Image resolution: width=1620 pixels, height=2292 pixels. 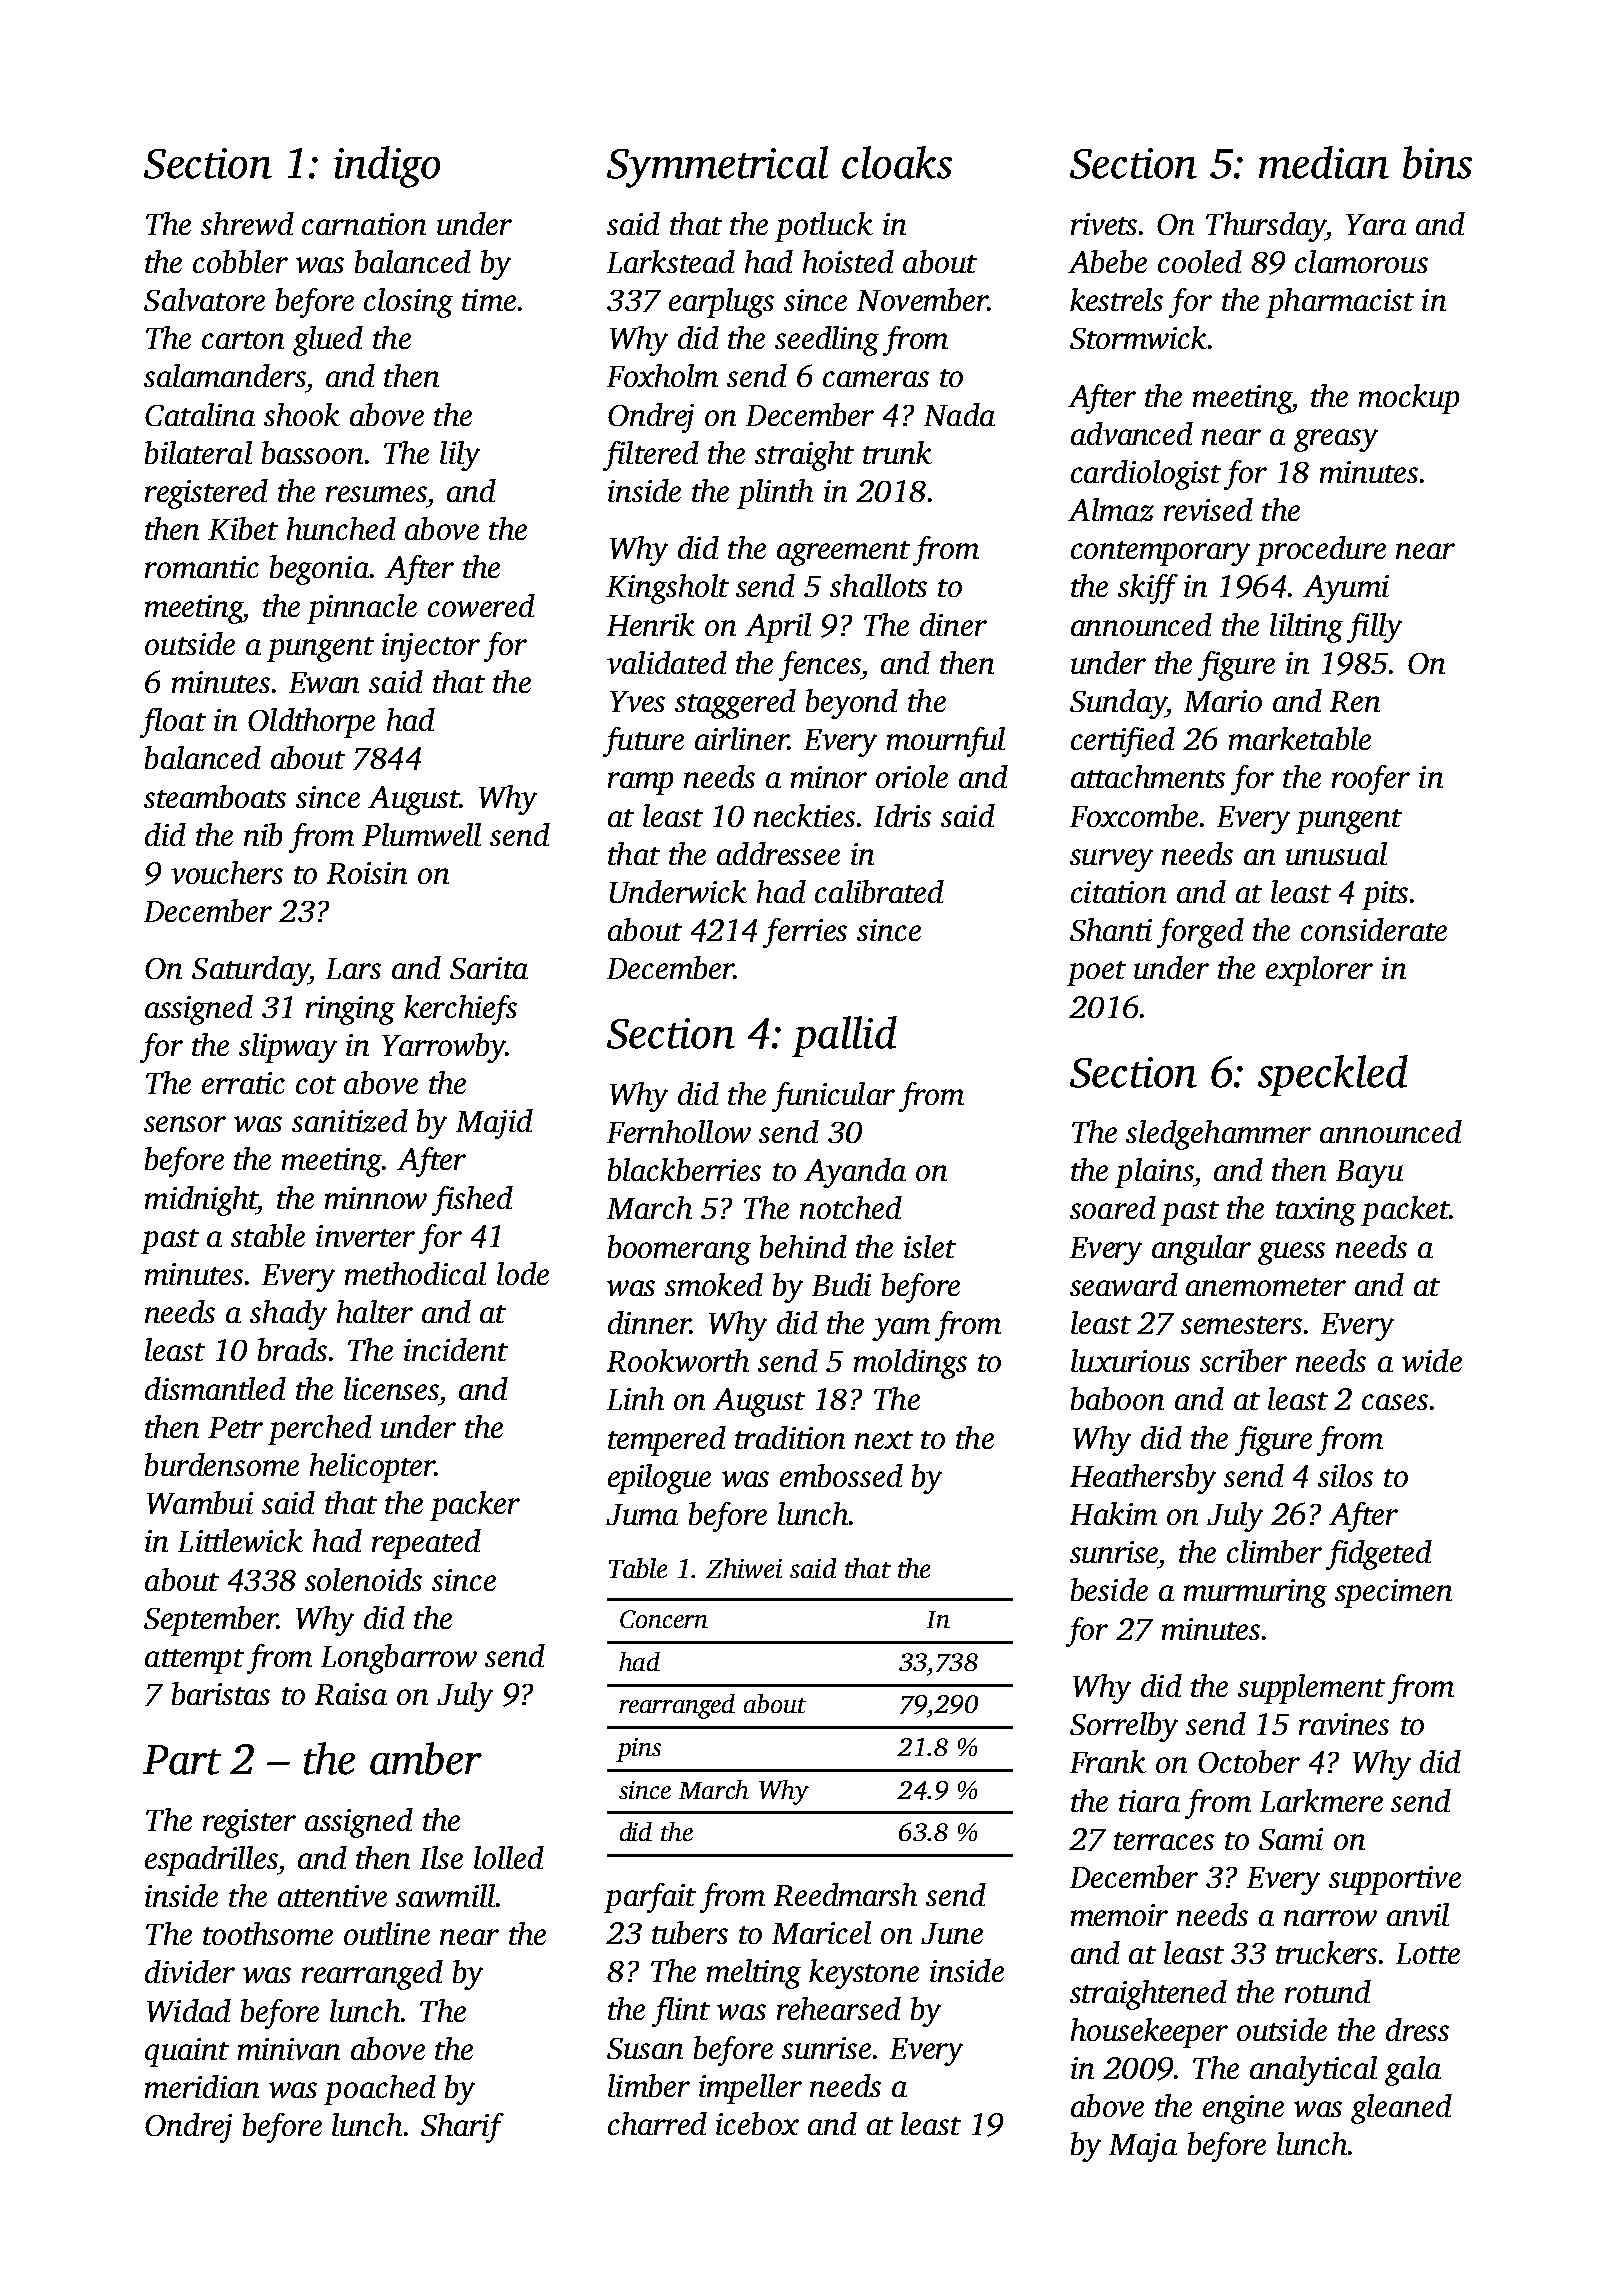 What do you see at coordinates (182, 1760) in the page?
I see `Part` at bounding box center [182, 1760].
